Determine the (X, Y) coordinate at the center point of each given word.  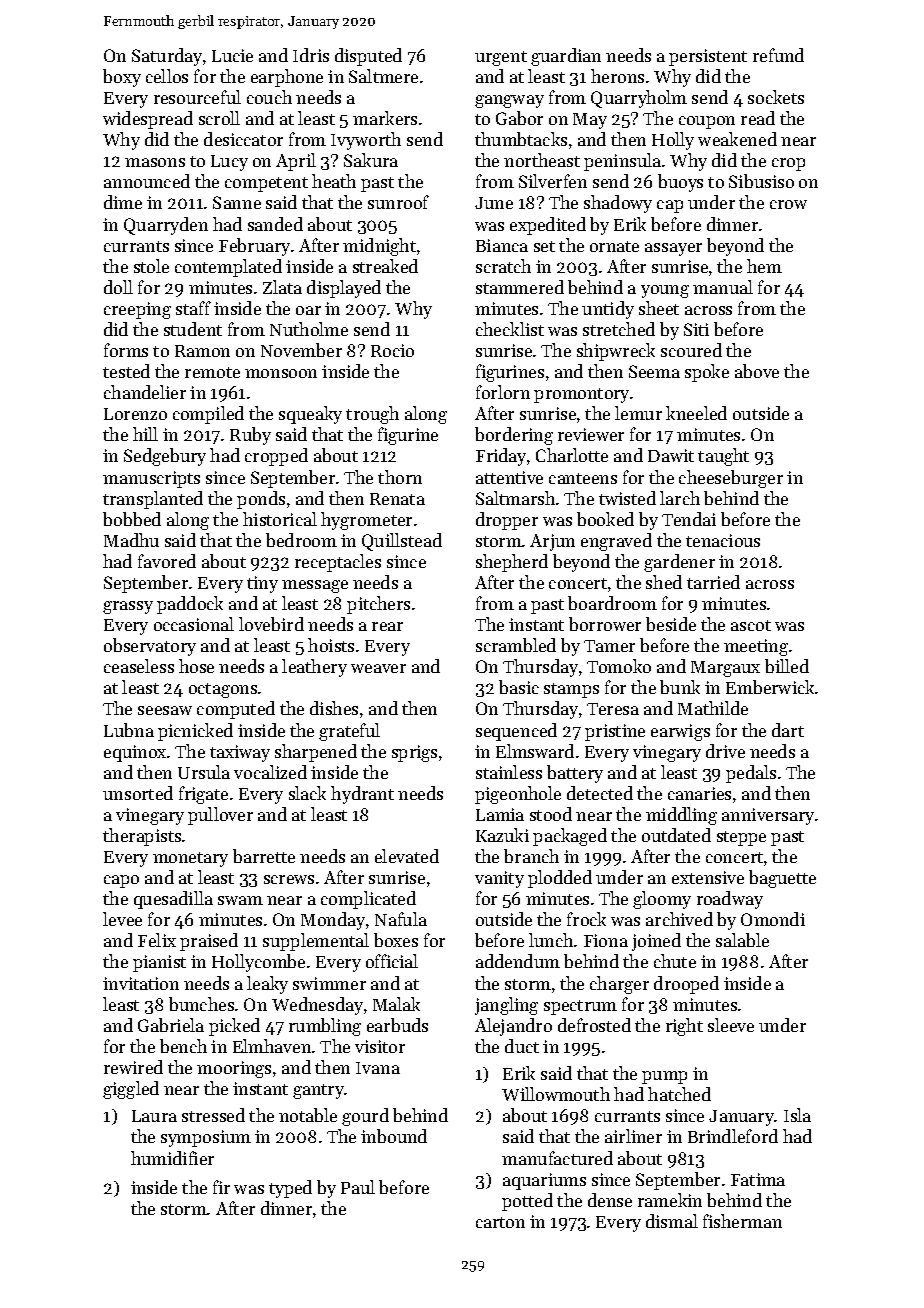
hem (764, 266)
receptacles (338, 563)
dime (123, 202)
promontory (581, 395)
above (757, 371)
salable (742, 940)
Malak (396, 1004)
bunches (201, 1004)
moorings (234, 1069)
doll (118, 287)
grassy (128, 607)
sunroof (398, 202)
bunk (680, 687)
